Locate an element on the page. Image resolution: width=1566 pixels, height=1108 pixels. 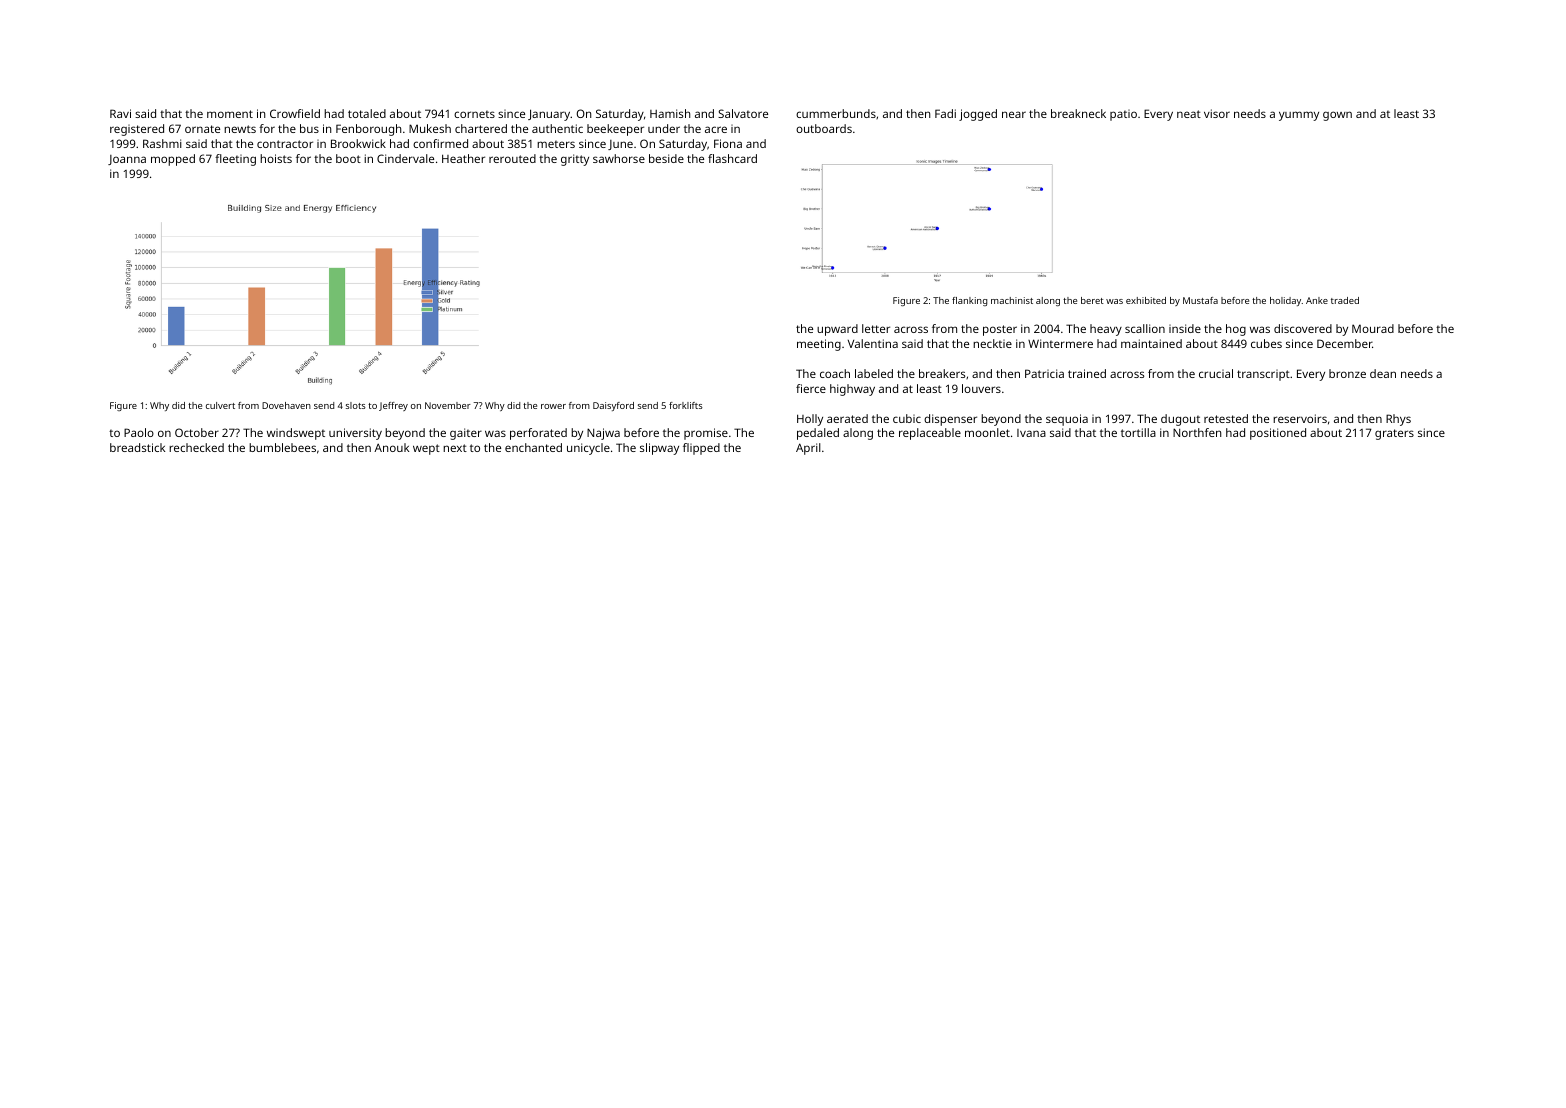
machinist is located at coordinates (1012, 300).
